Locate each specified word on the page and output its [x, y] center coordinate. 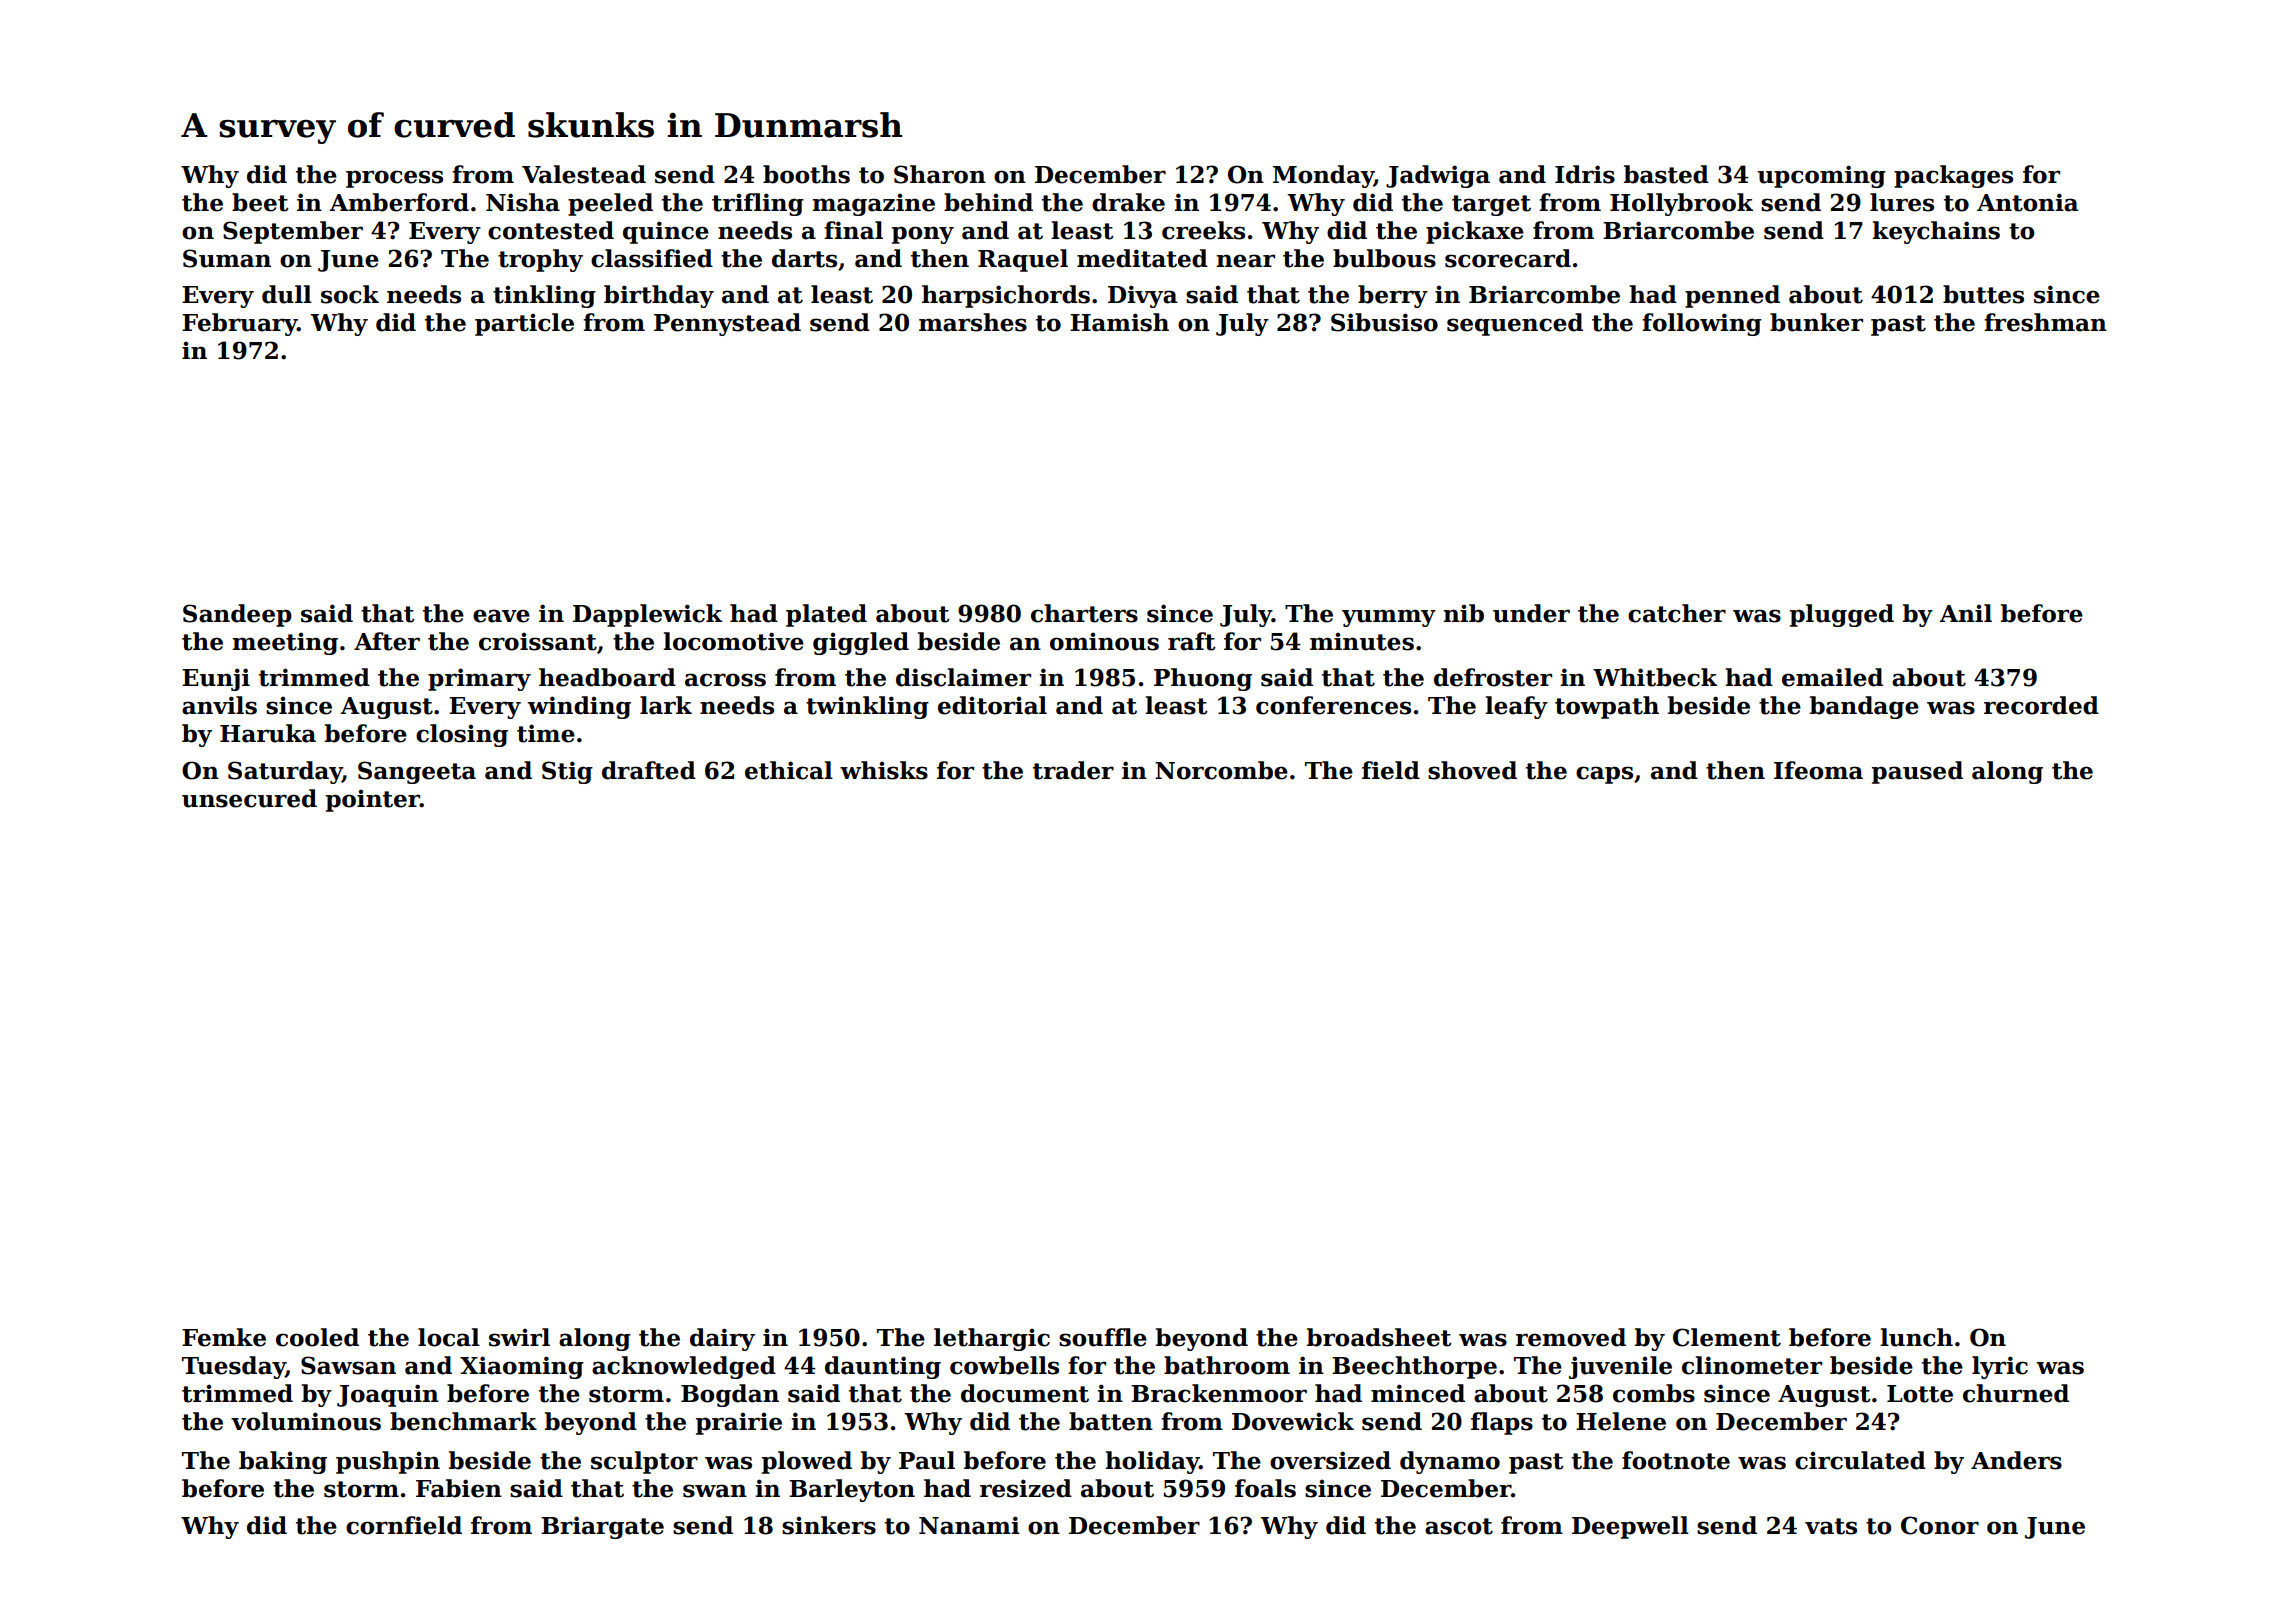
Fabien [459, 1488]
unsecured [249, 798]
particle [524, 324]
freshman [2045, 322]
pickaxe [1475, 232]
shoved [1472, 770]
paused [1917, 772]
